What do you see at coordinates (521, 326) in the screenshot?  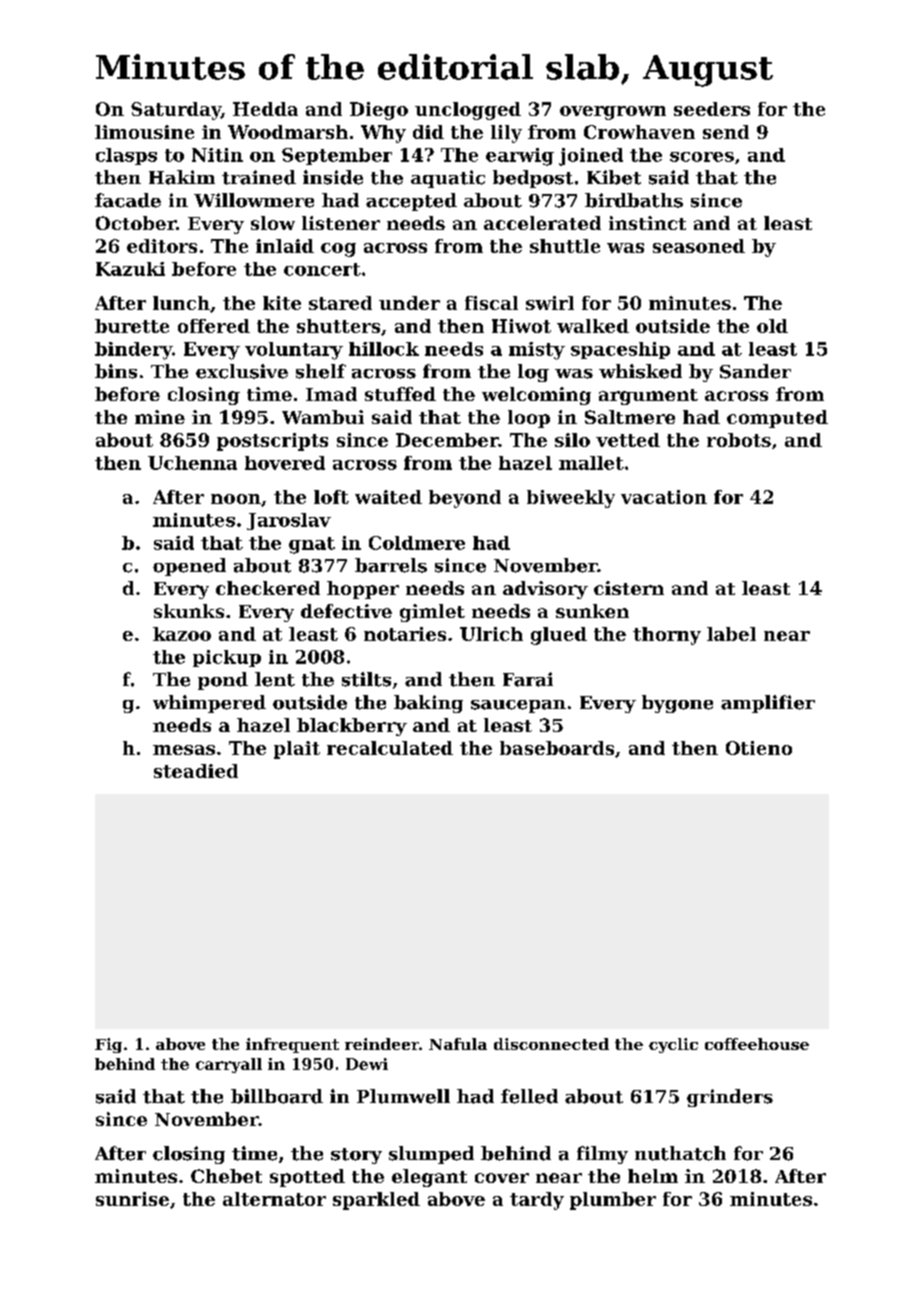 I see `Hiwot` at bounding box center [521, 326].
